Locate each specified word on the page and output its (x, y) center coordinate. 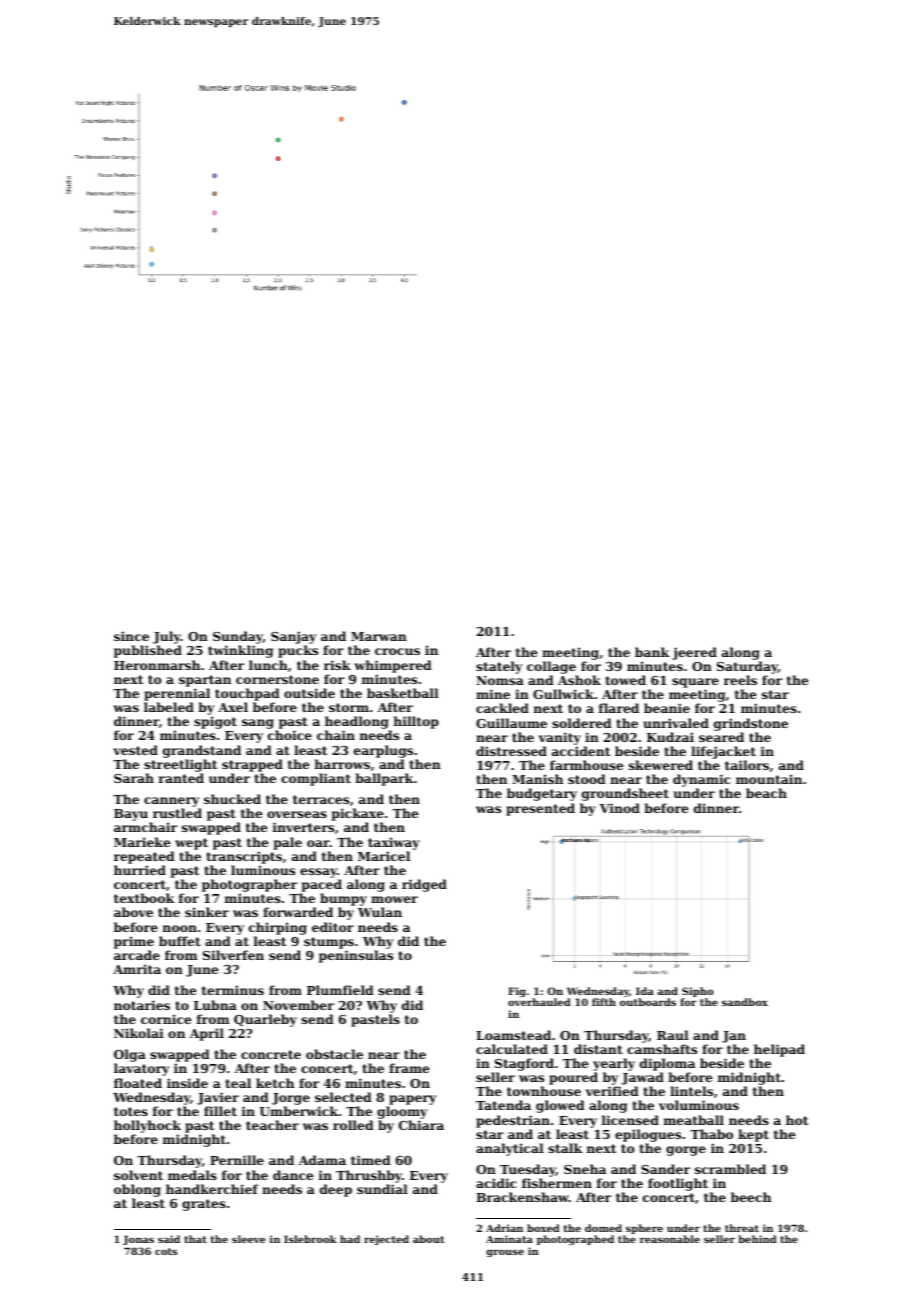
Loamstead (513, 1035)
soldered (582, 723)
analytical (510, 1149)
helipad (779, 1050)
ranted (181, 778)
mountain (769, 779)
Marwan (379, 636)
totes (131, 1111)
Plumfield (340, 990)
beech (751, 1197)
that (195, 1239)
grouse (505, 1253)
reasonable (670, 1239)
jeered (694, 653)
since (131, 636)
